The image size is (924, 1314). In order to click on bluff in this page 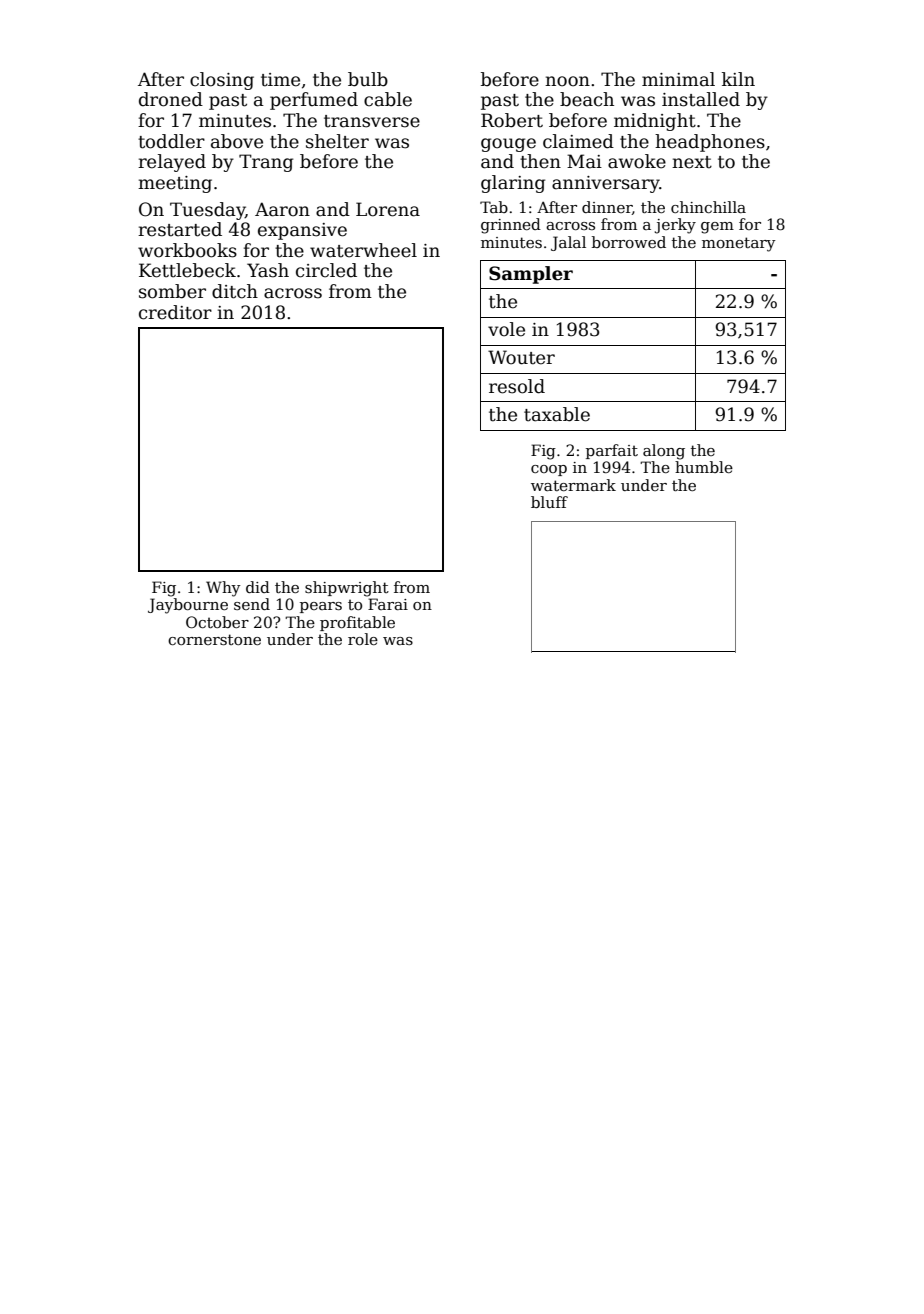, I will do `click(549, 502)`.
